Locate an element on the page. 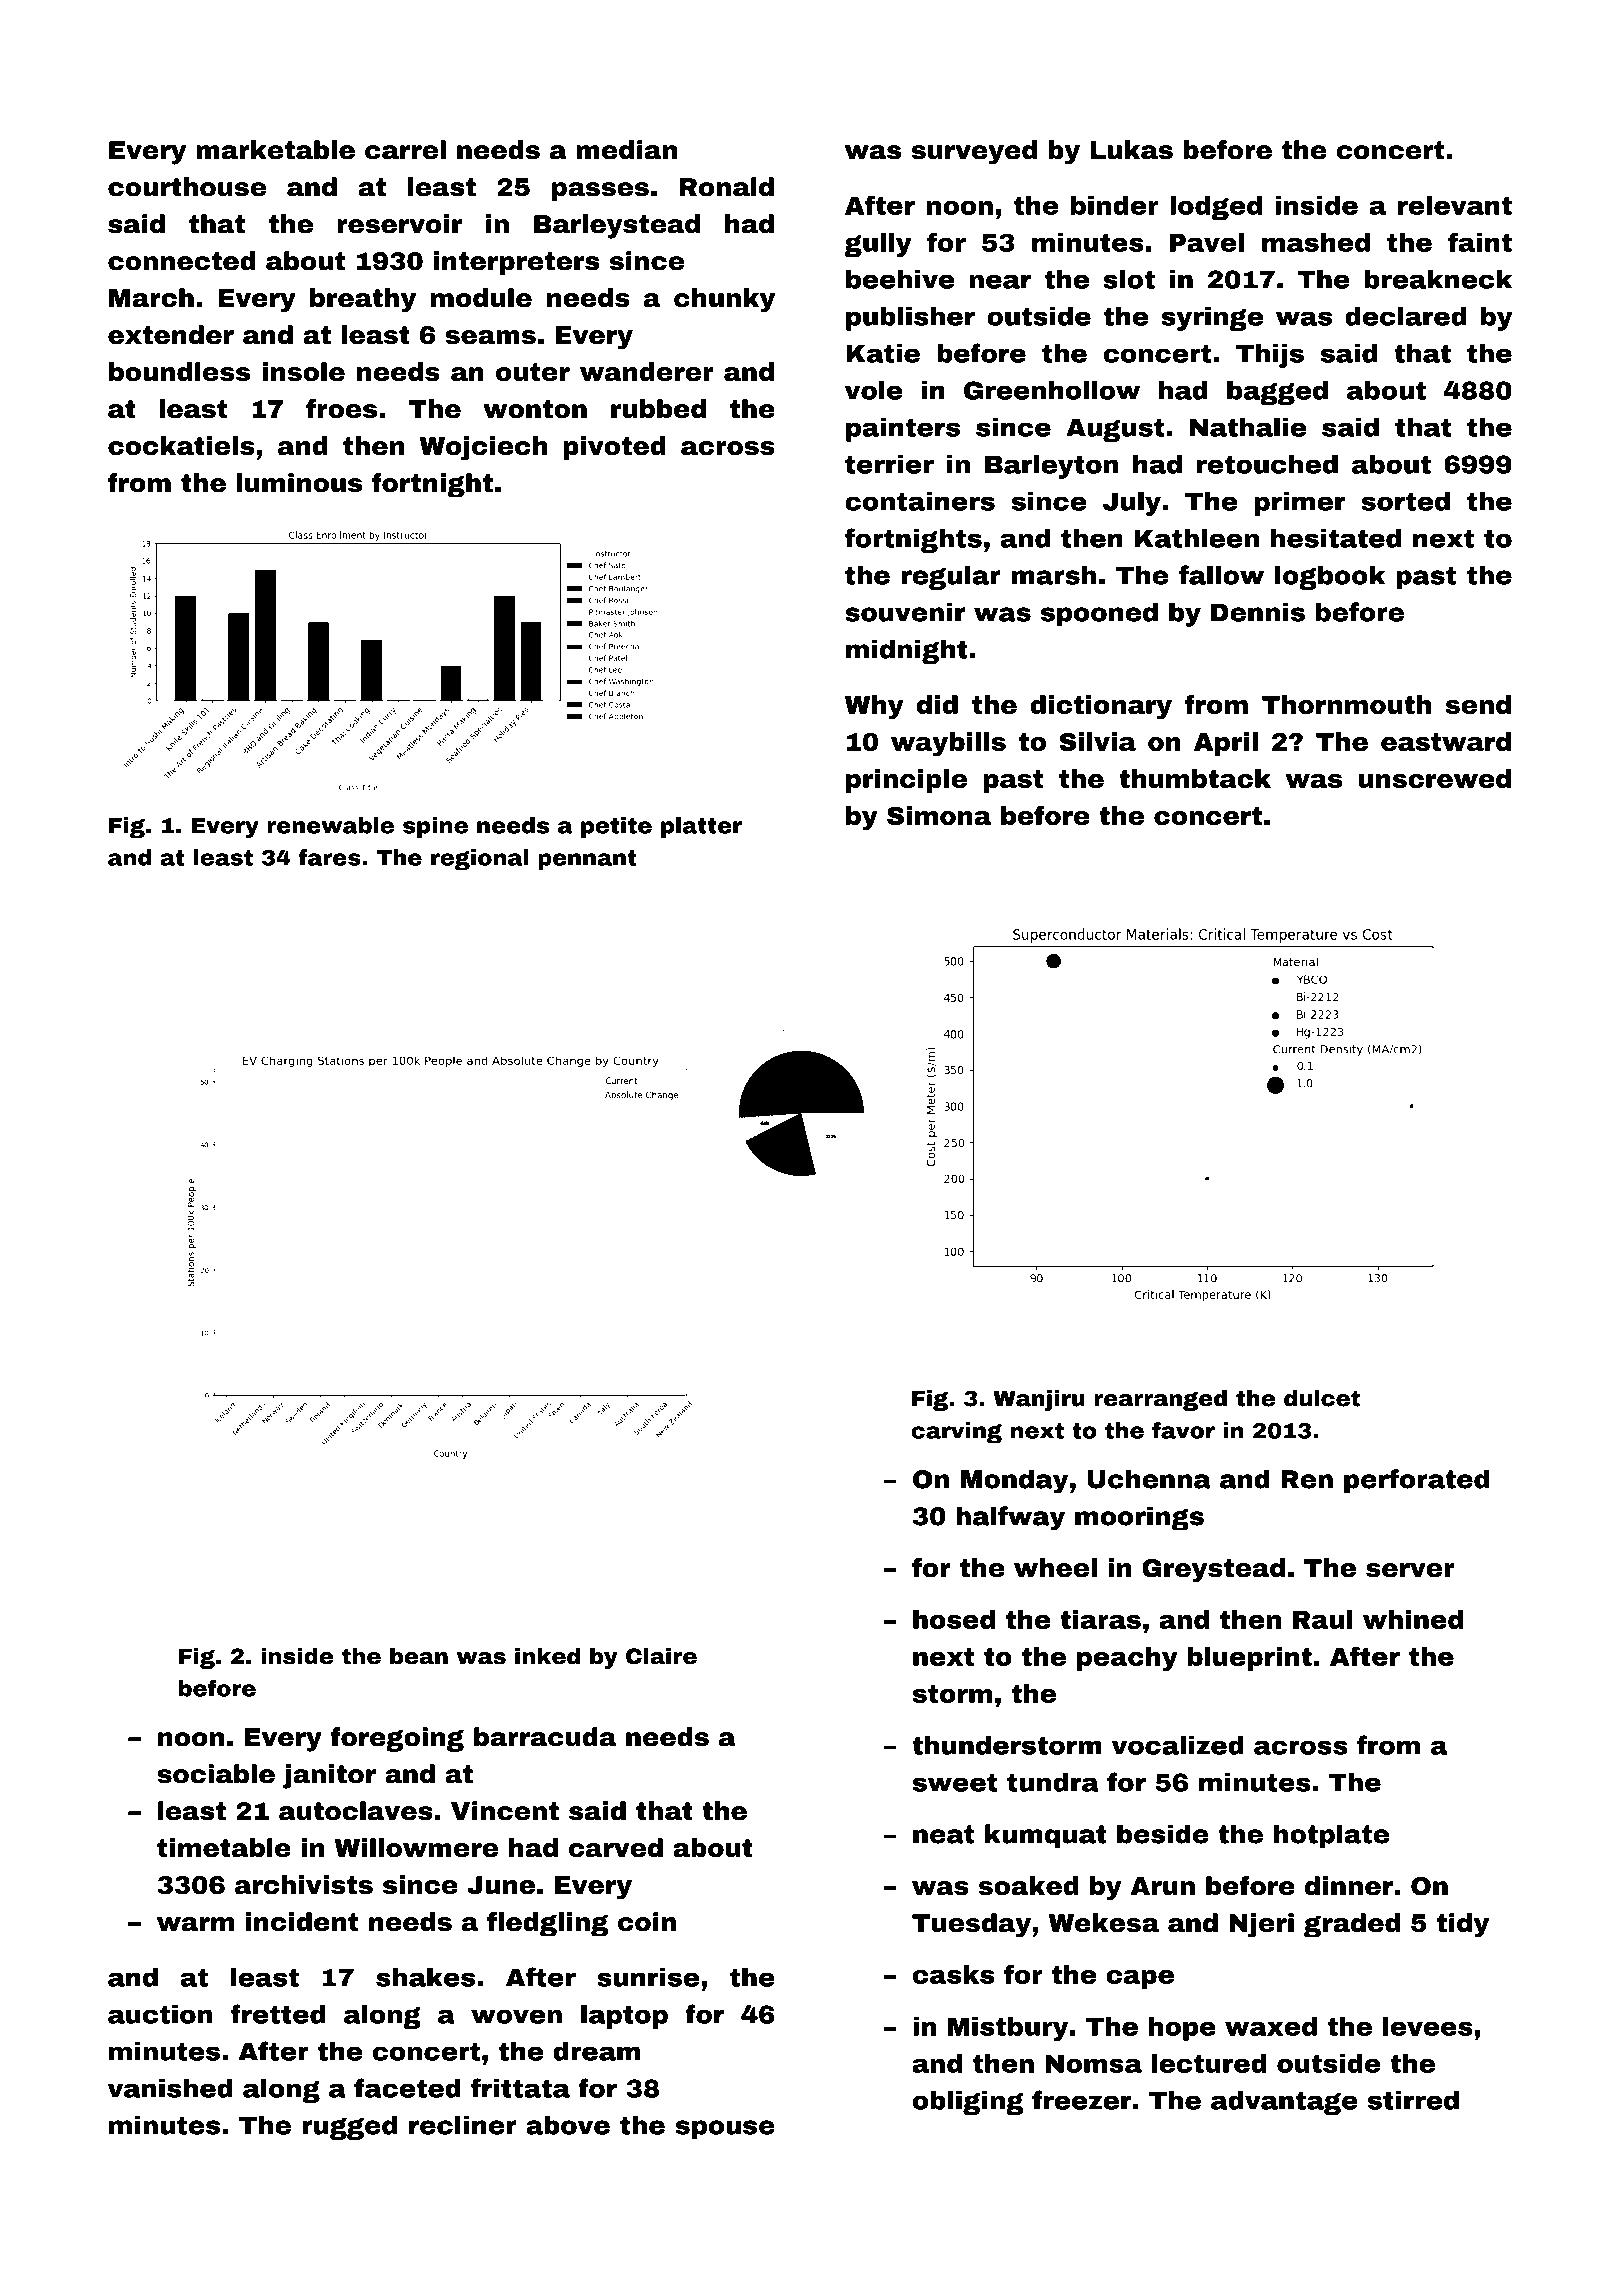 The height and width of the document is (2292, 1620). Simona is located at coordinates (939, 815).
